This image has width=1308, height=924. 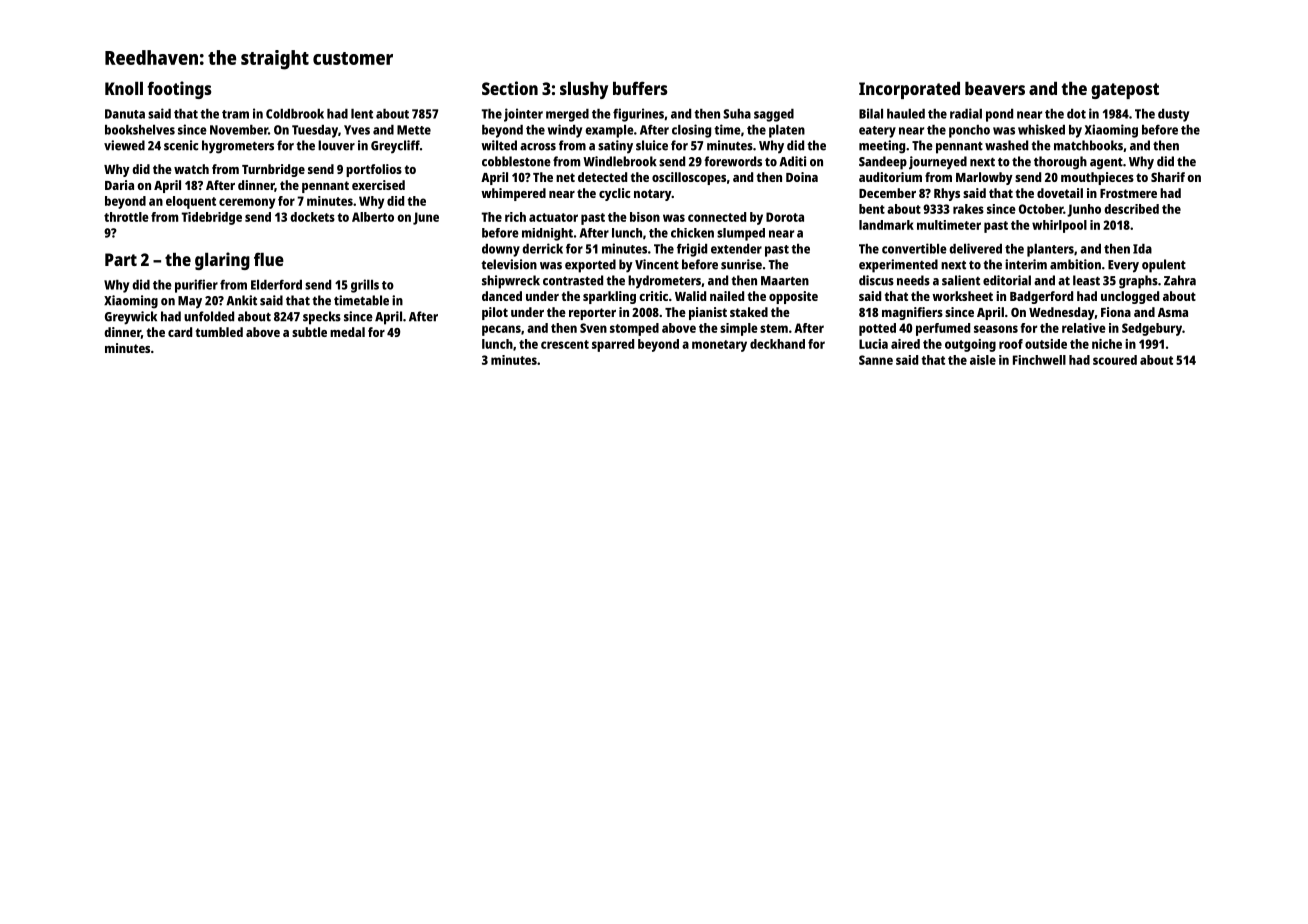 I want to click on midnight, so click(x=547, y=234).
